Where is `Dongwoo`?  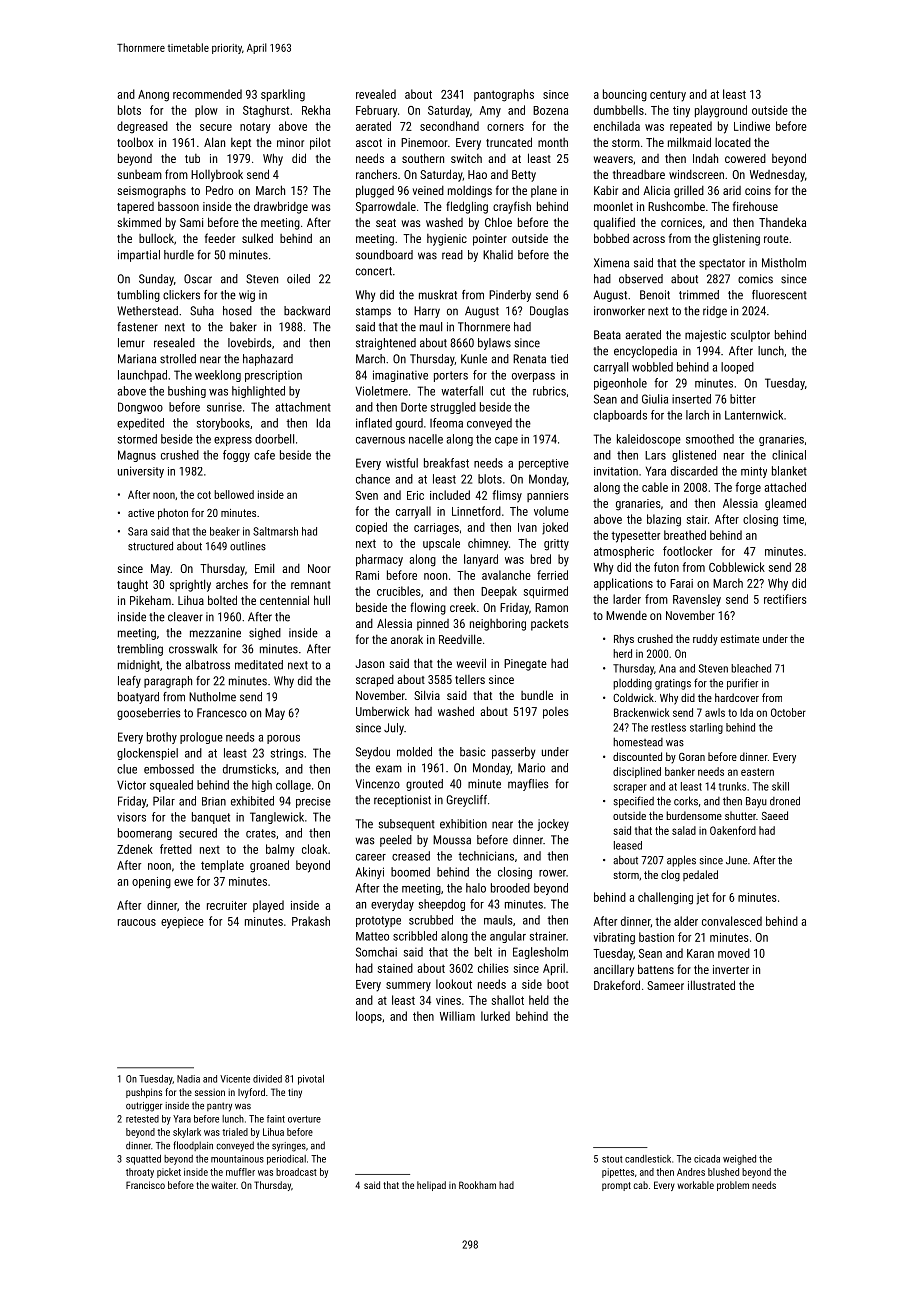 Dongwoo is located at coordinates (140, 408).
